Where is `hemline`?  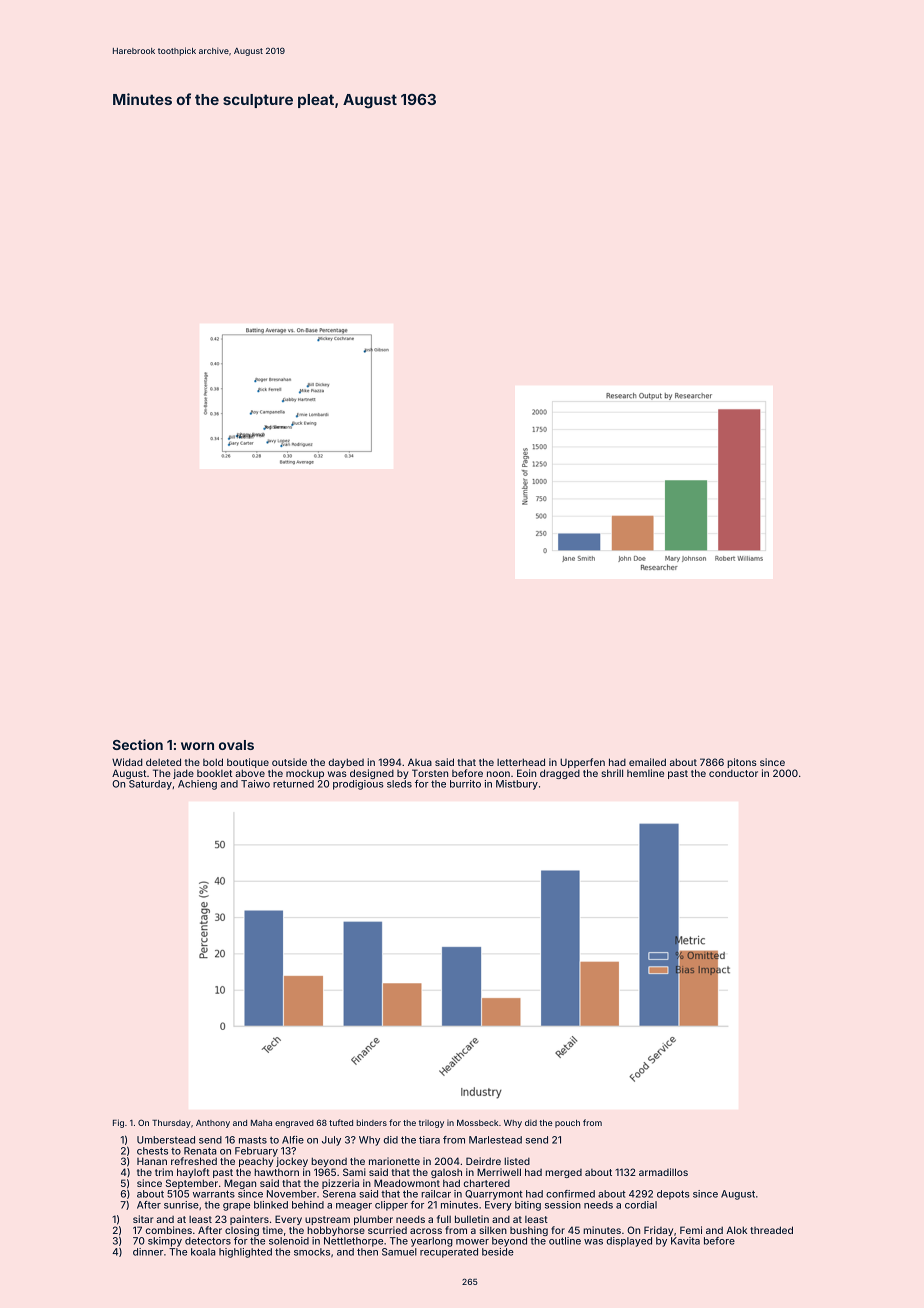 hemline is located at coordinates (645, 773).
